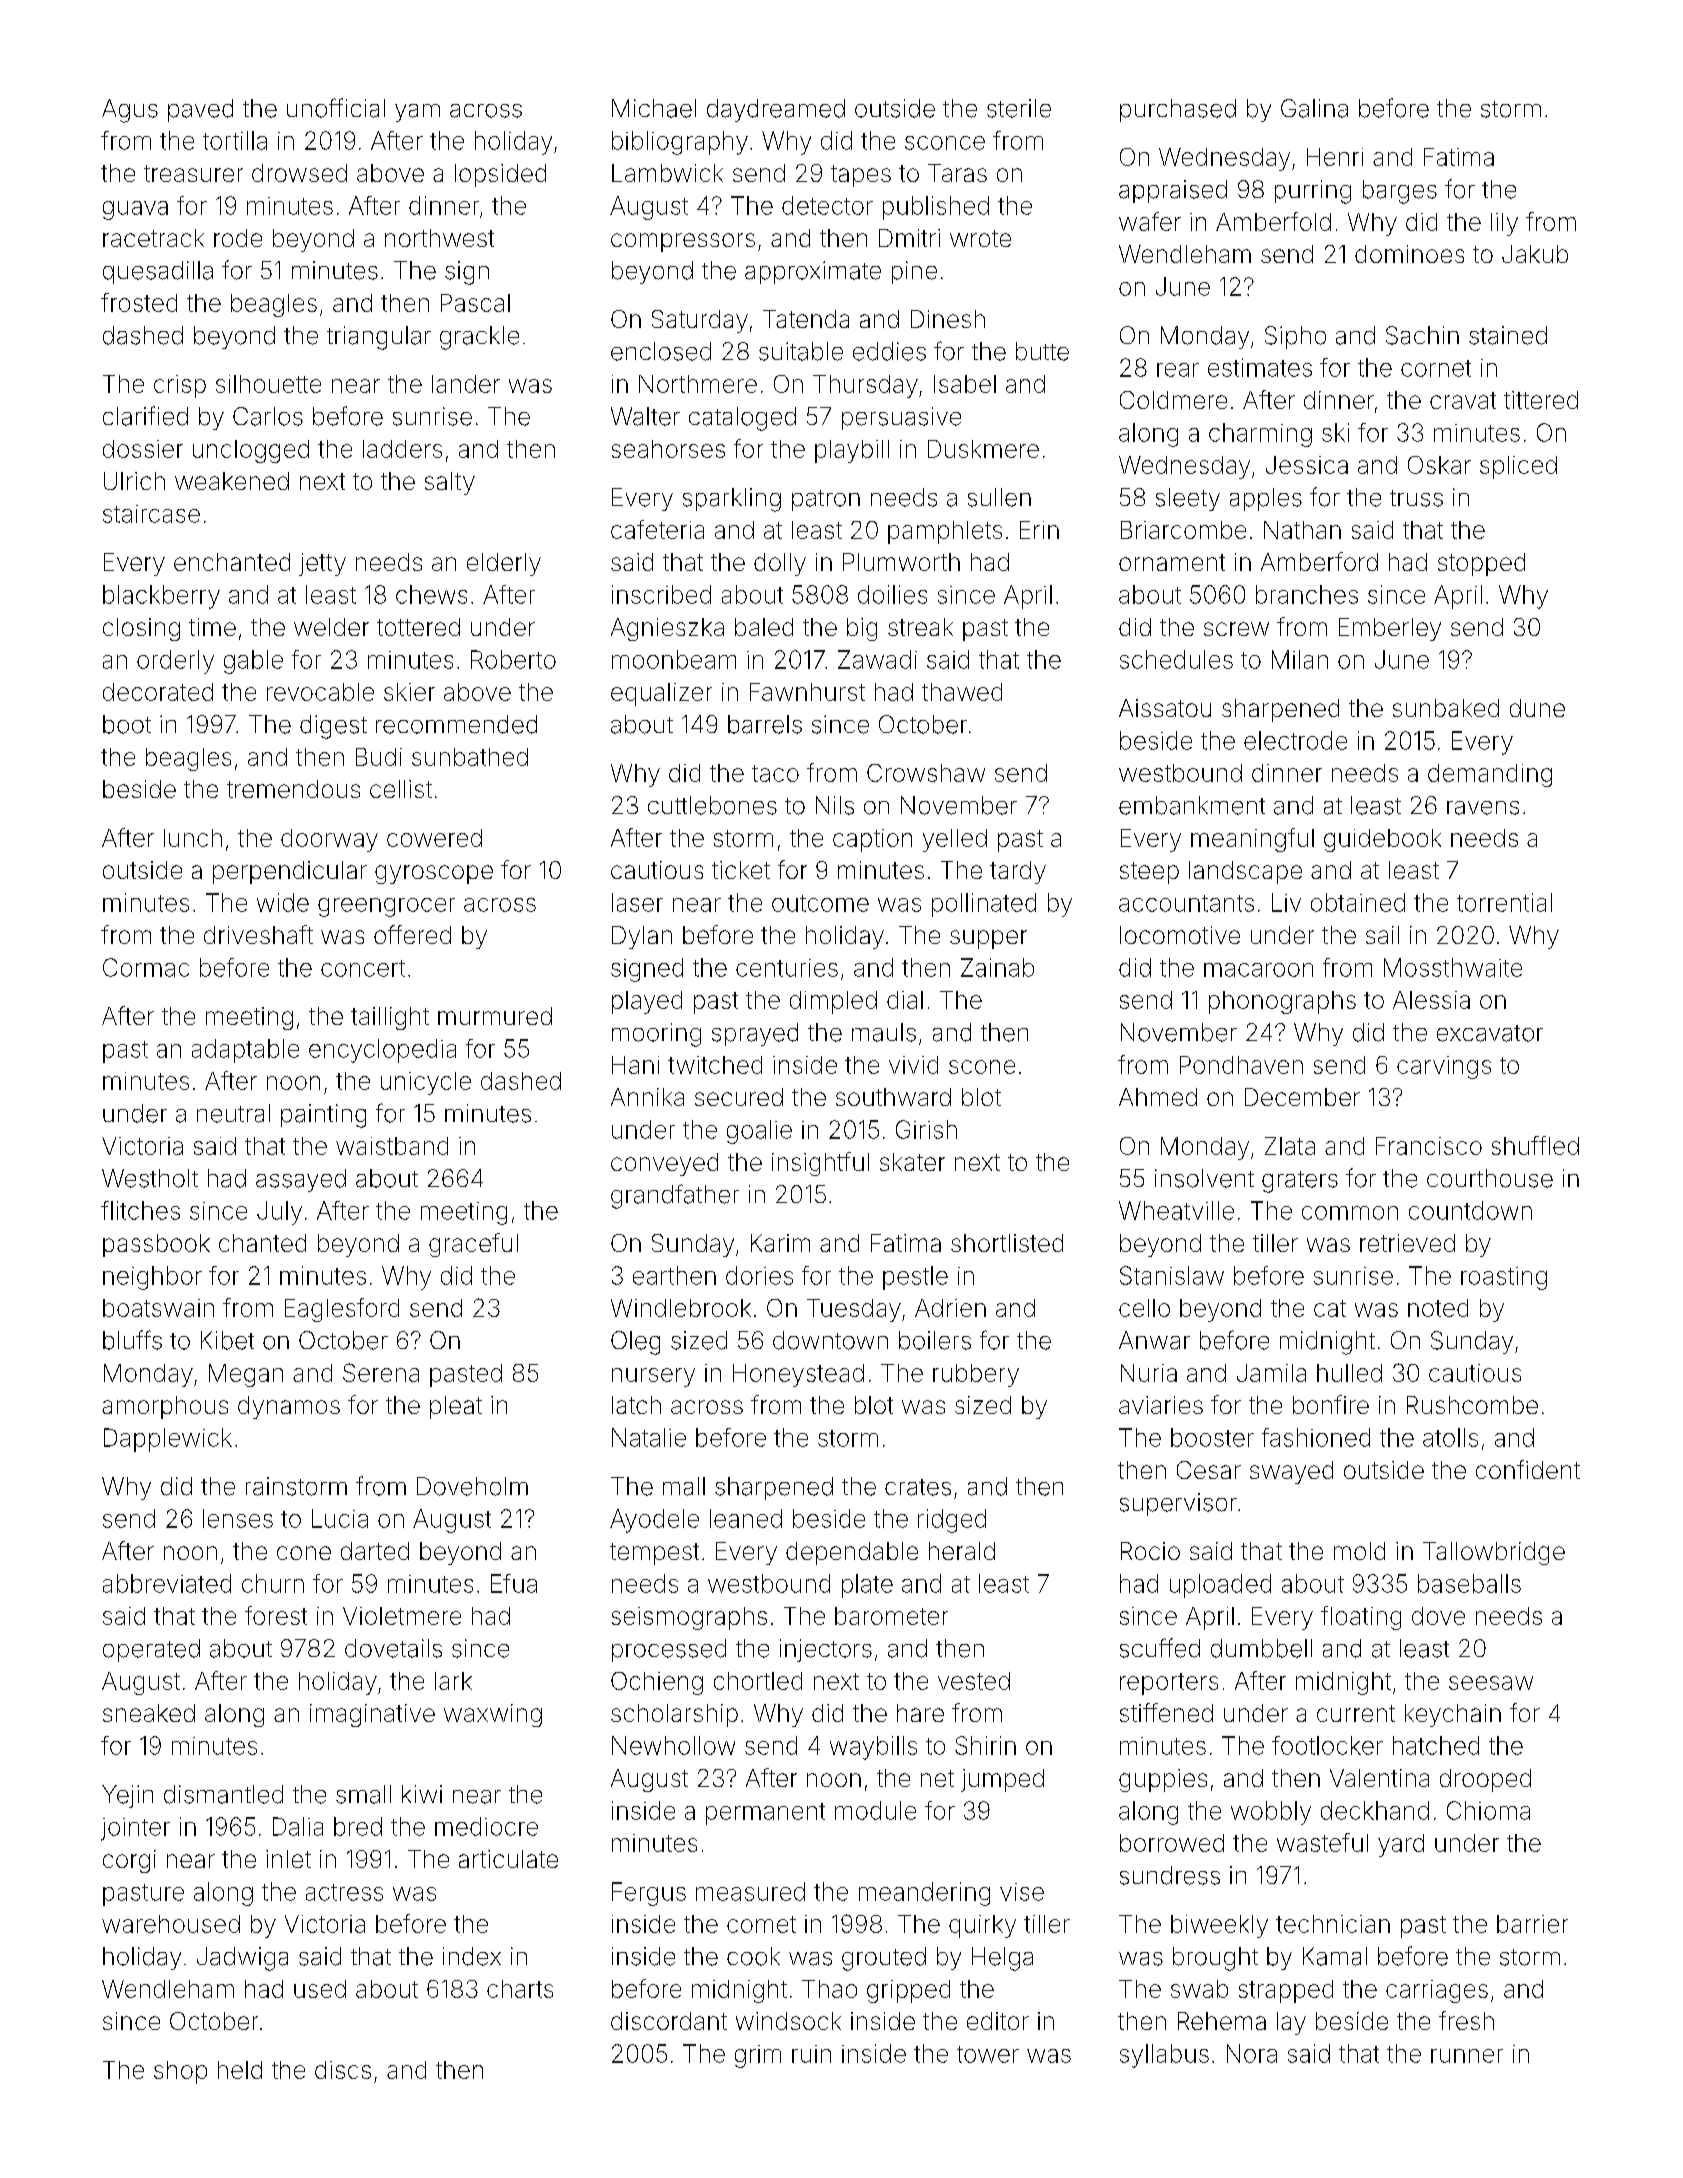 Image resolution: width=1683 pixels, height=2178 pixels. Describe the element at coordinates (915, 1278) in the screenshot. I see `pestle` at that location.
